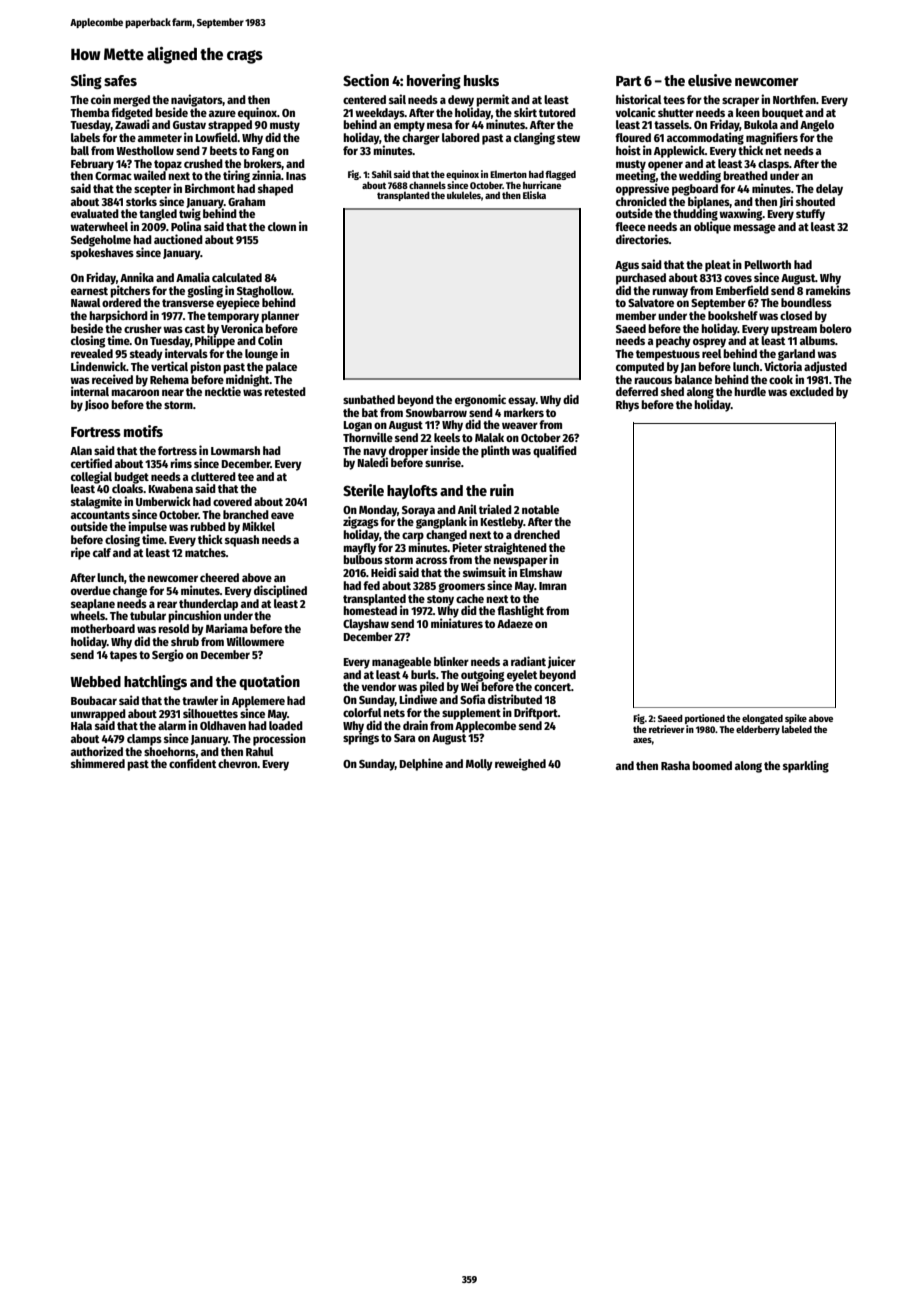  Describe the element at coordinates (810, 215) in the page. I see `stuffy` at that location.
